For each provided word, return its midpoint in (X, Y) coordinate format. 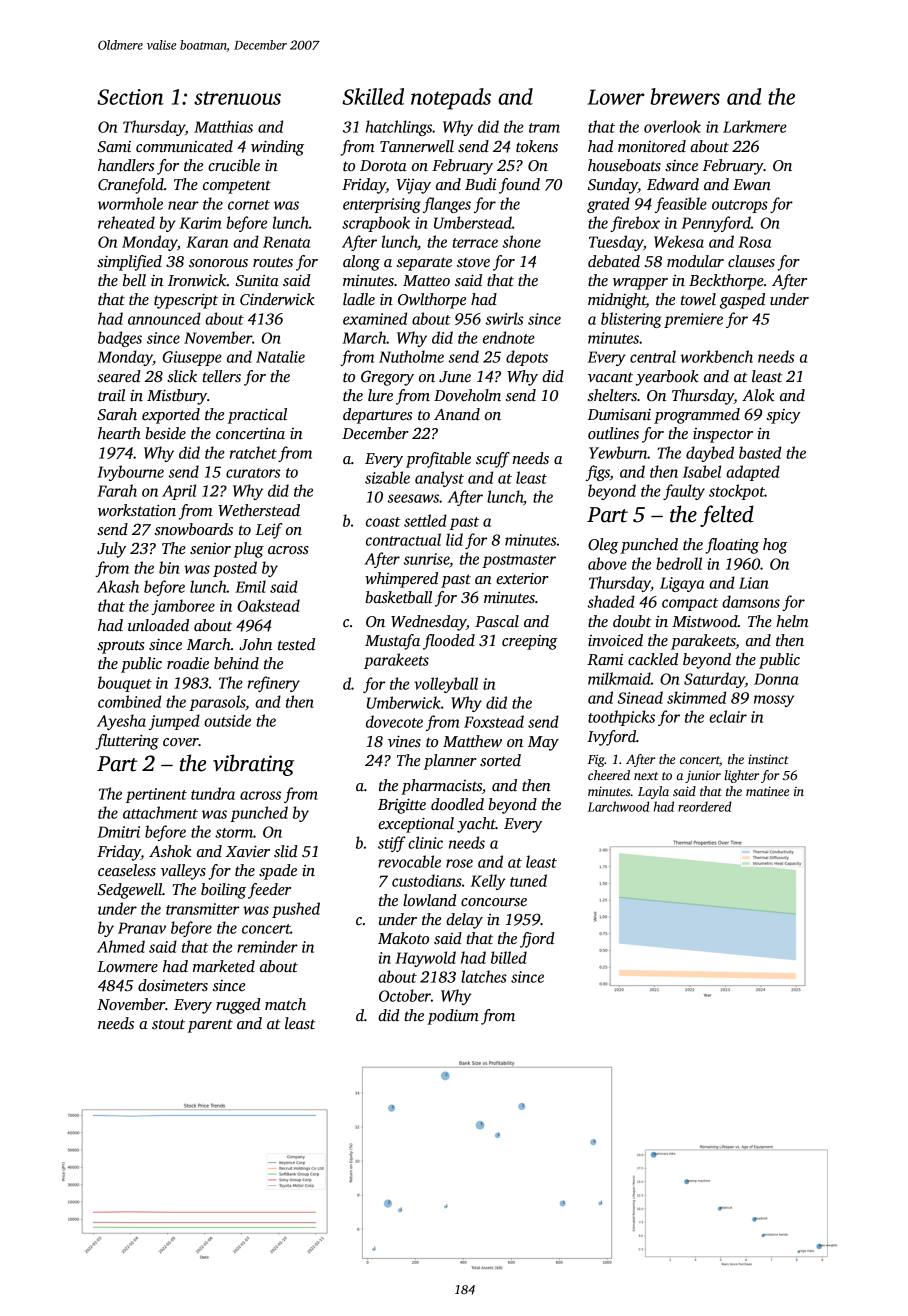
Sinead (640, 697)
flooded (449, 642)
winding (277, 148)
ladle (359, 299)
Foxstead (494, 721)
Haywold (425, 959)
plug (248, 550)
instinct (768, 759)
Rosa (754, 242)
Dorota (383, 165)
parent (210, 1026)
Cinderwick (277, 299)
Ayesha (121, 722)
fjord (537, 940)
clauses (751, 261)
